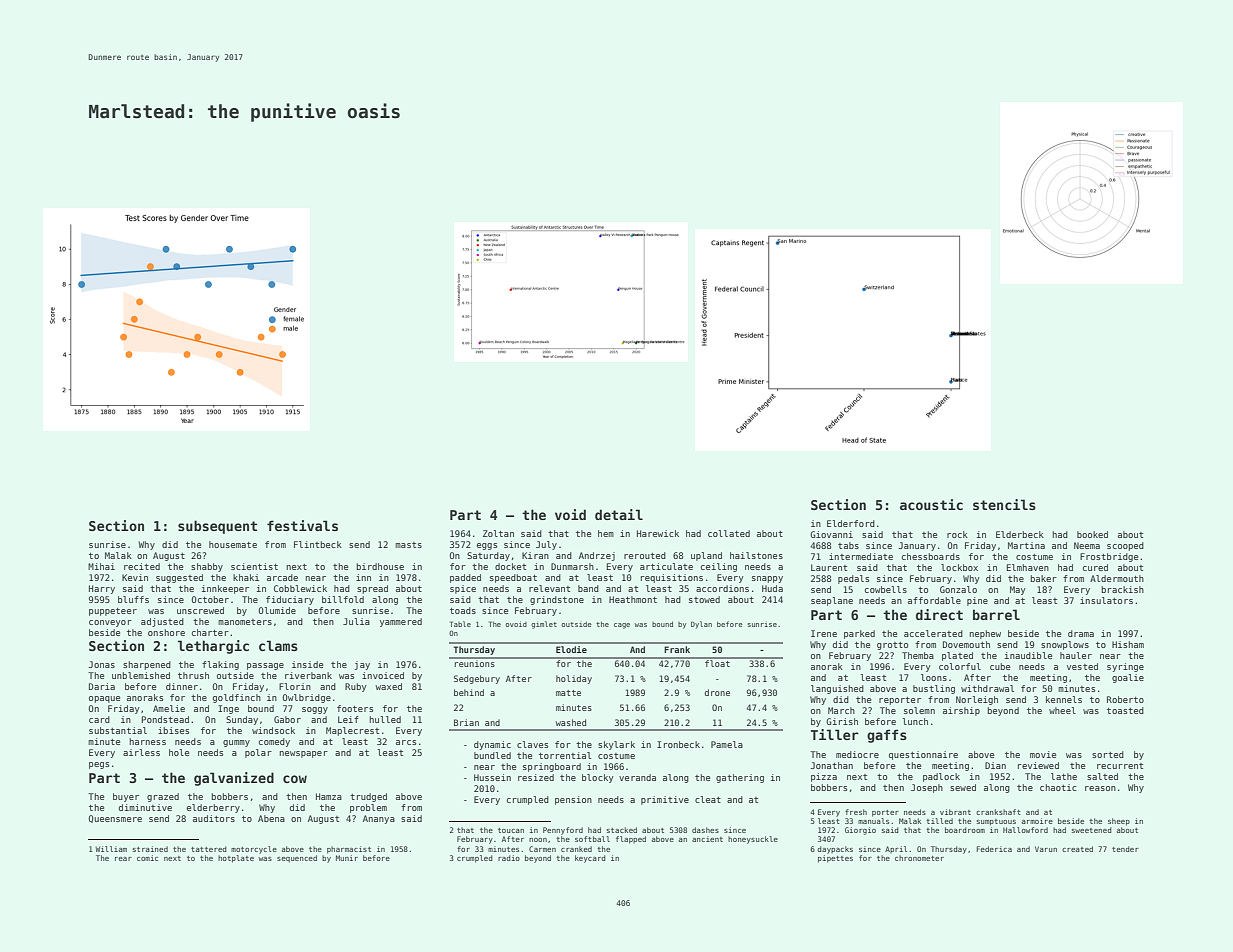 The width and height of the page is (1233, 952). What do you see at coordinates (729, 533) in the page?
I see `collated` at bounding box center [729, 533].
